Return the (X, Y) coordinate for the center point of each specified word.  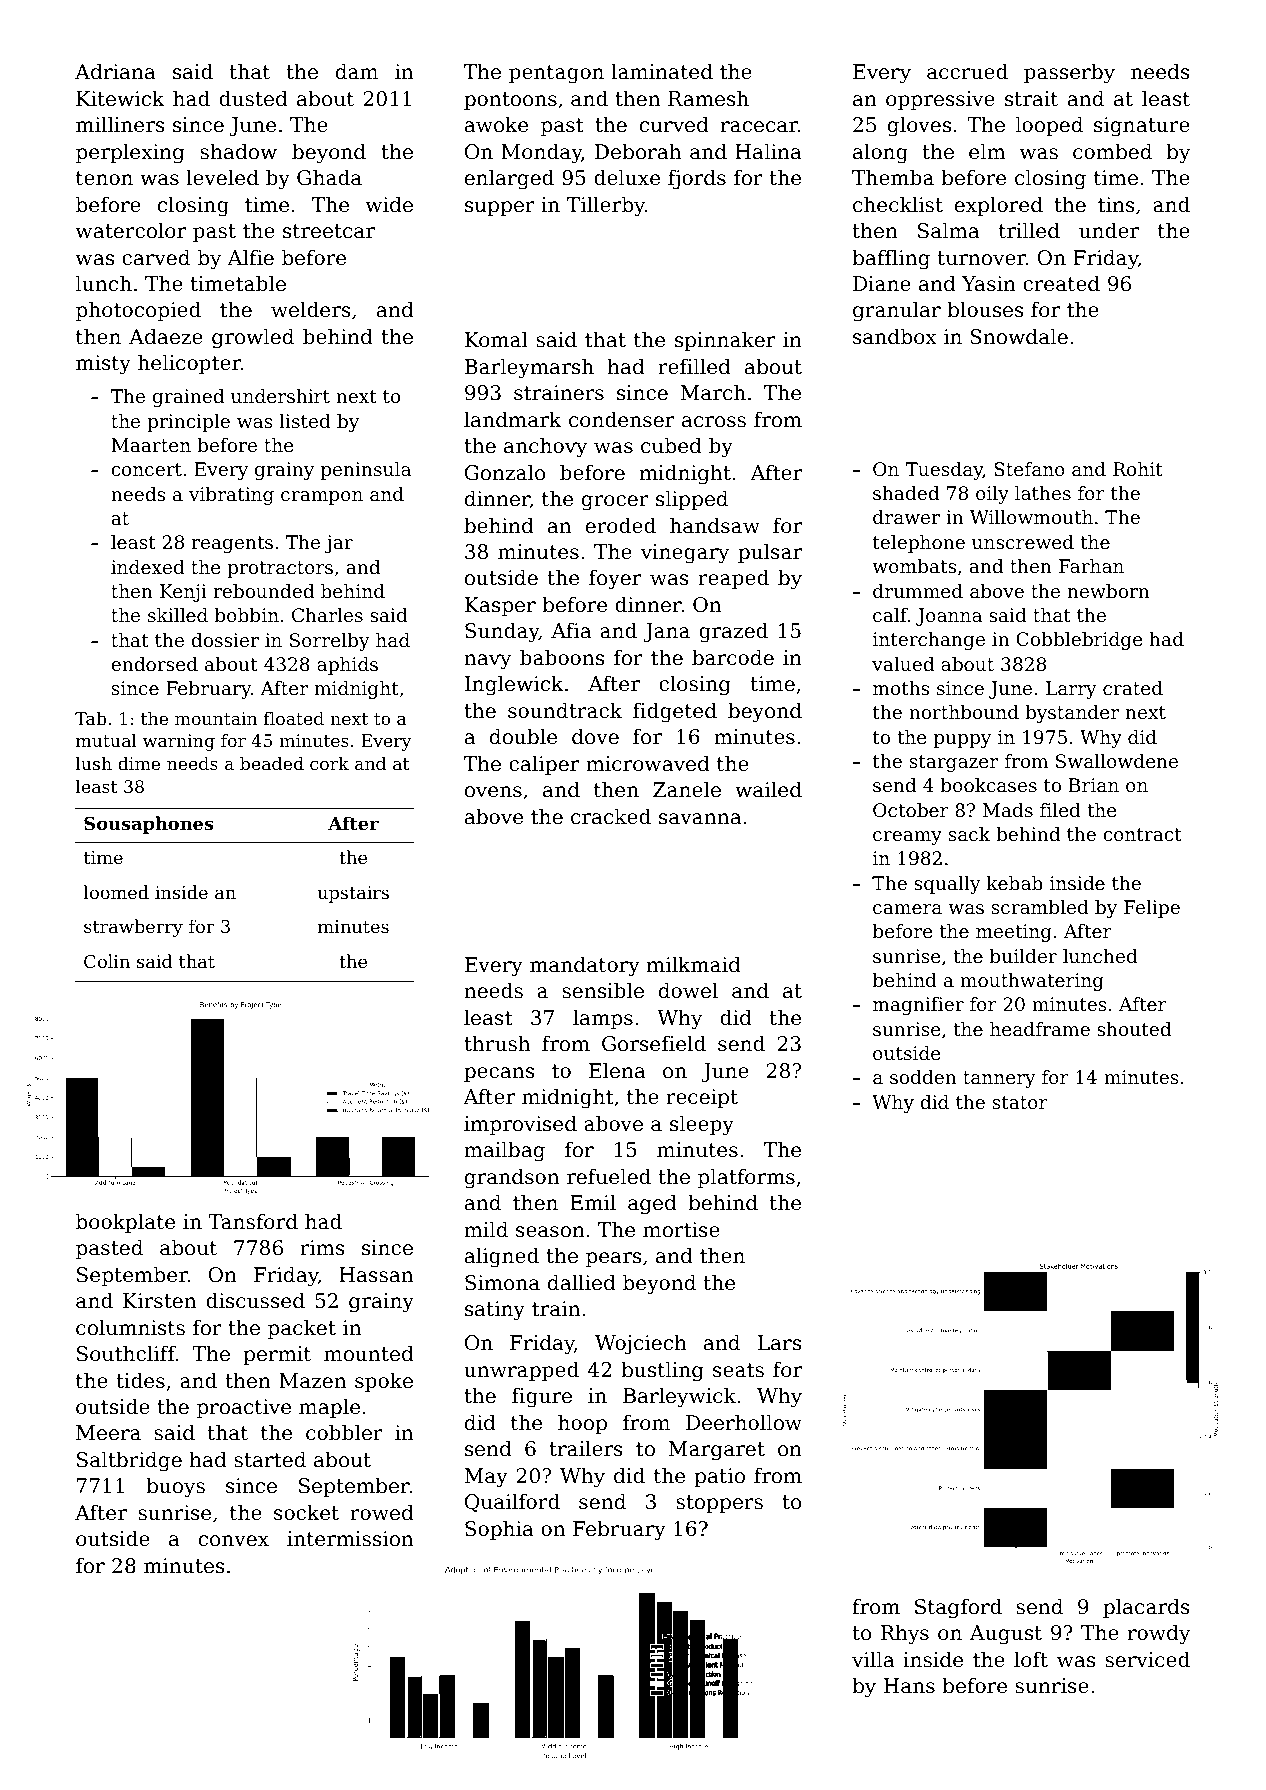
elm (987, 151)
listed (305, 421)
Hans (909, 1685)
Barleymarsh (529, 368)
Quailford (512, 1502)
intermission (350, 1539)
